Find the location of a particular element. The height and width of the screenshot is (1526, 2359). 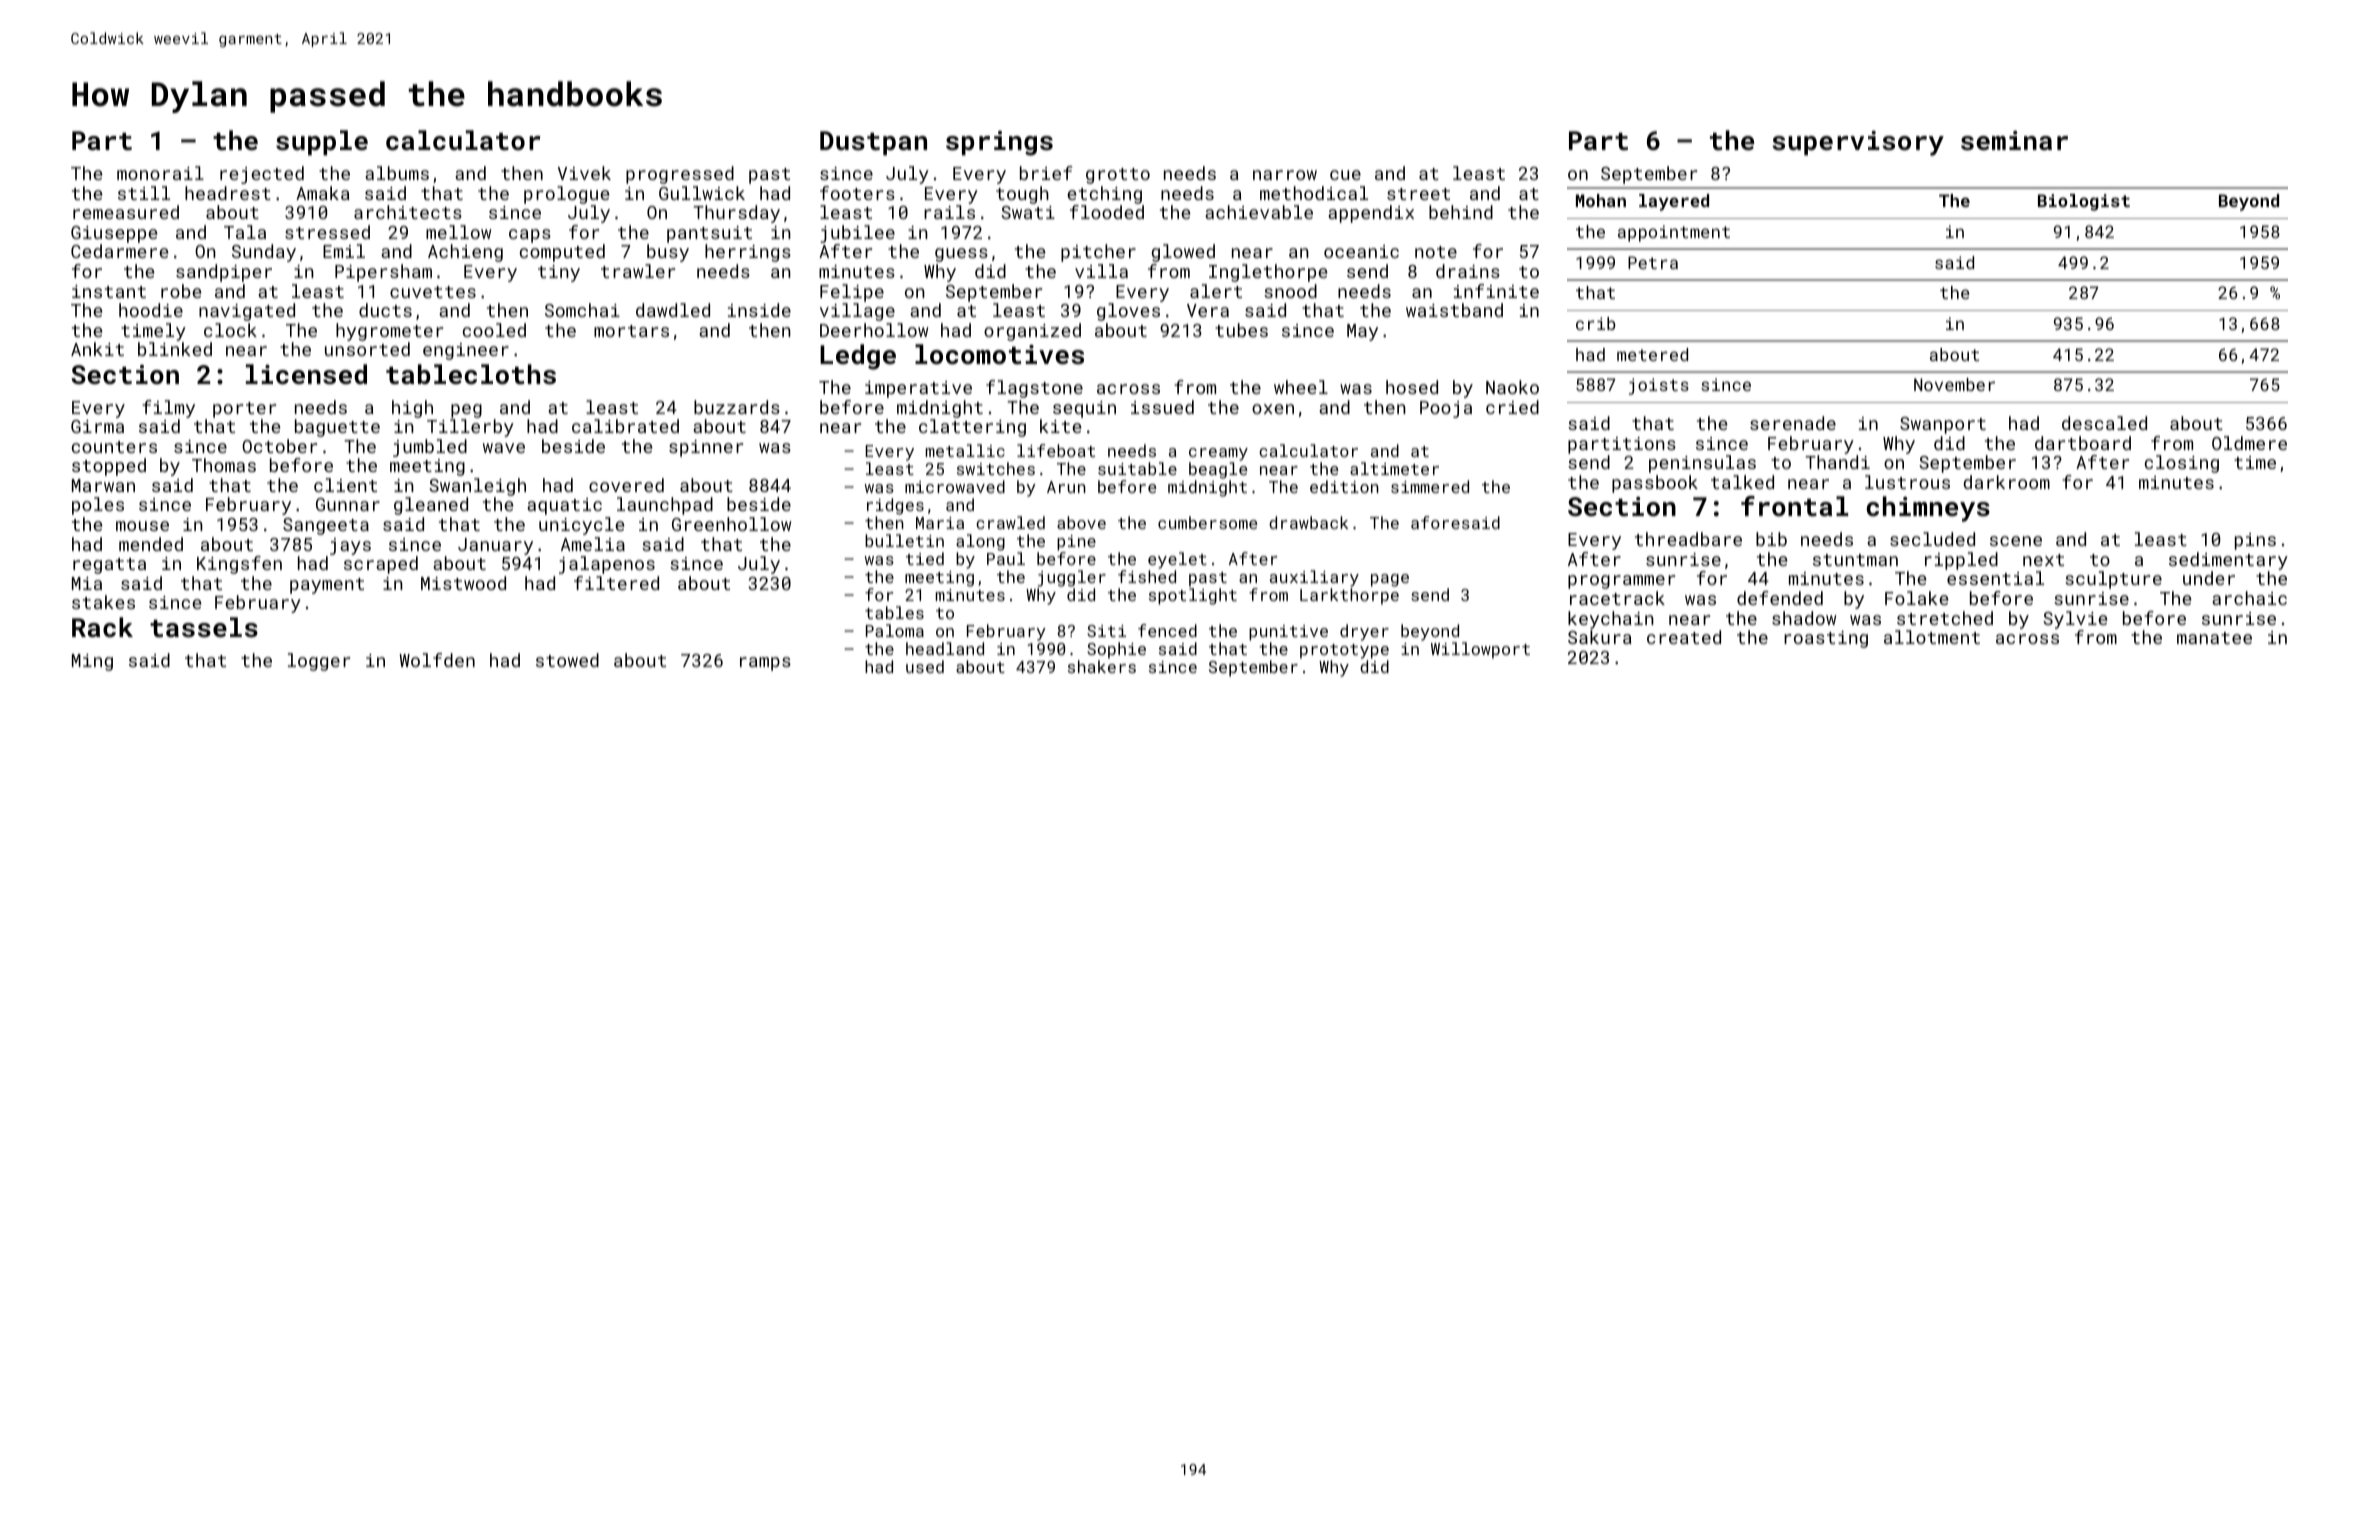

defended is located at coordinates (1780, 598).
